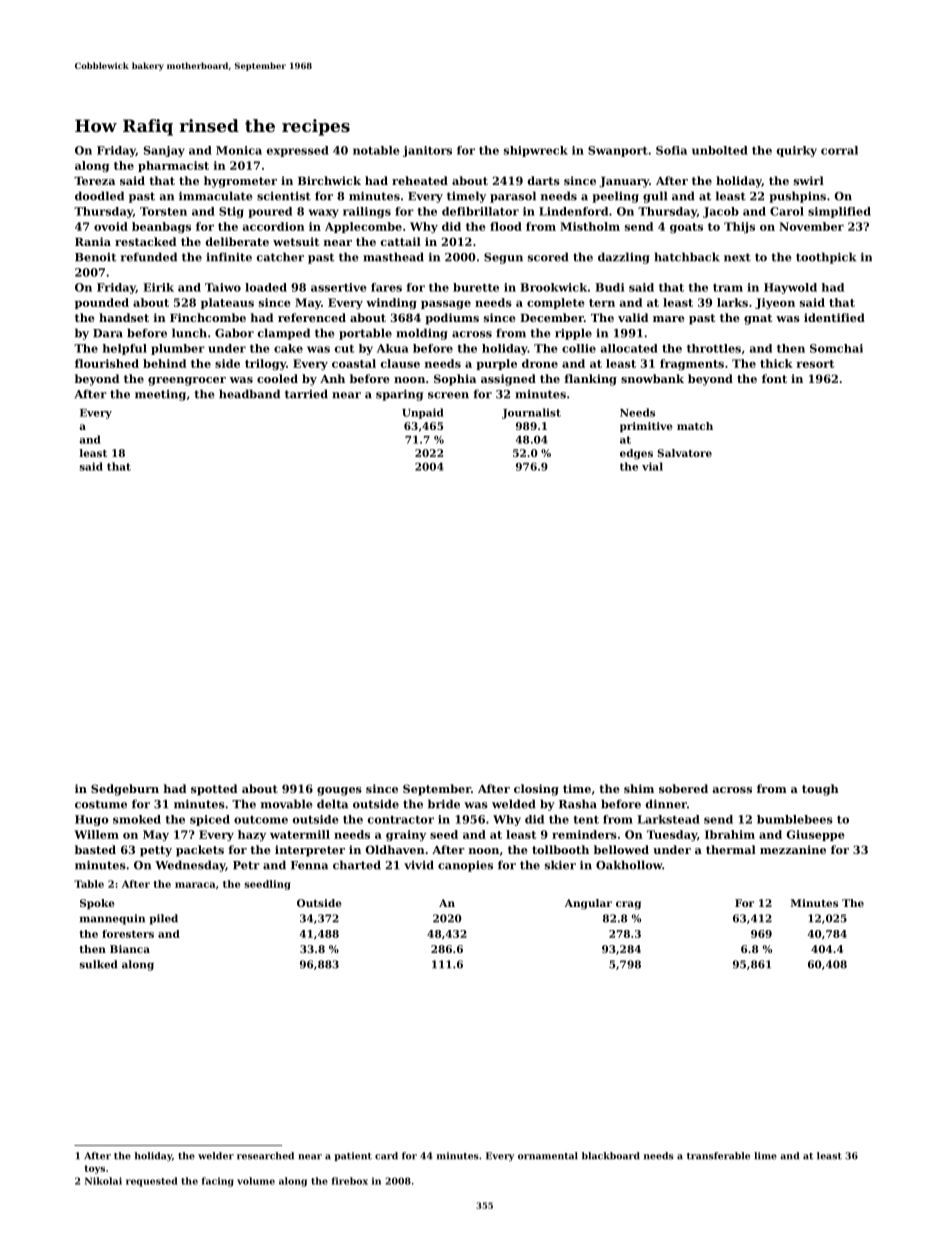  What do you see at coordinates (684, 453) in the screenshot?
I see `Salvatore` at bounding box center [684, 453].
